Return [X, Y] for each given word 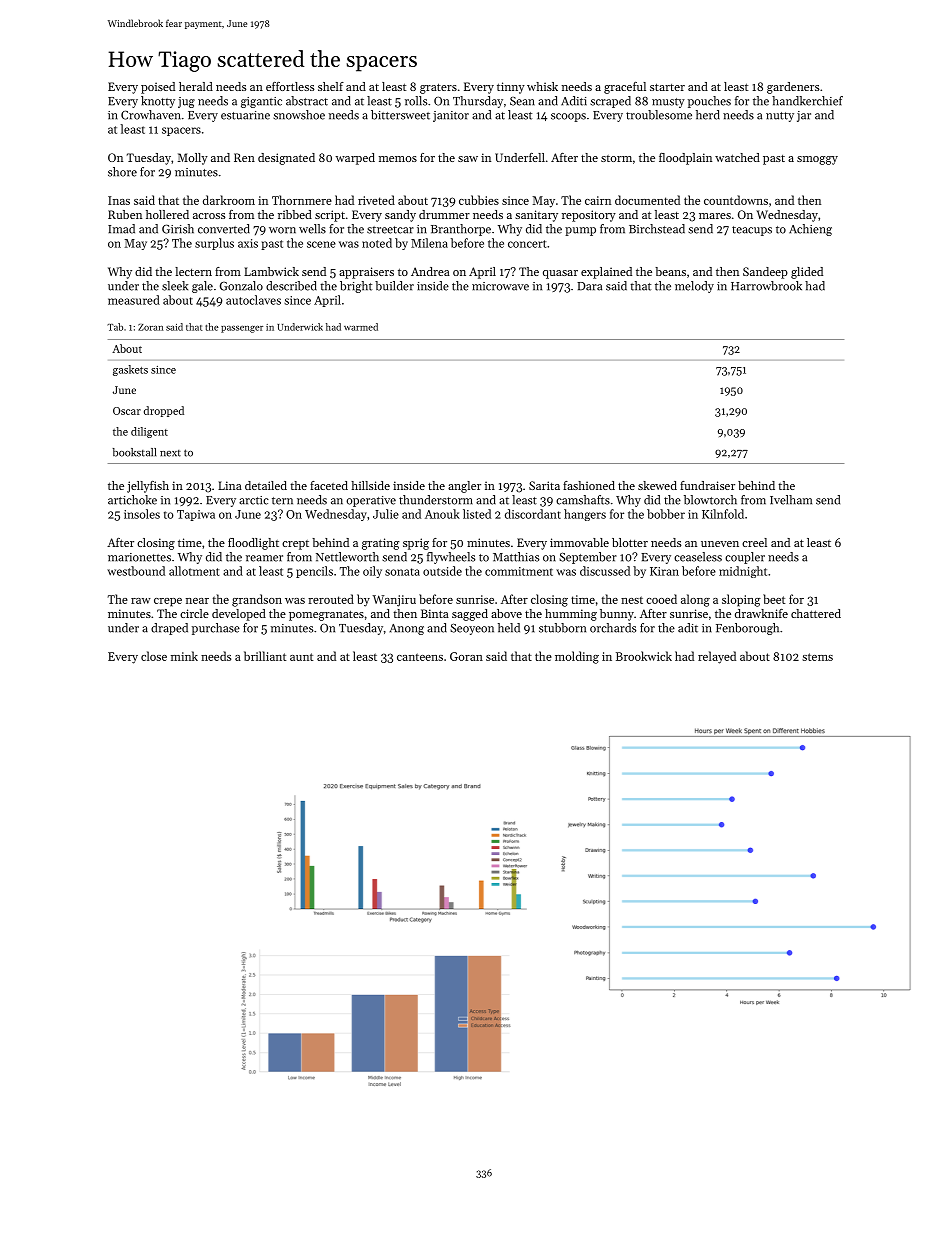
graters [438, 88]
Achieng [810, 230]
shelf [331, 86]
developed [239, 615]
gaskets [130, 370]
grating [381, 544]
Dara [589, 286]
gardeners [793, 88]
